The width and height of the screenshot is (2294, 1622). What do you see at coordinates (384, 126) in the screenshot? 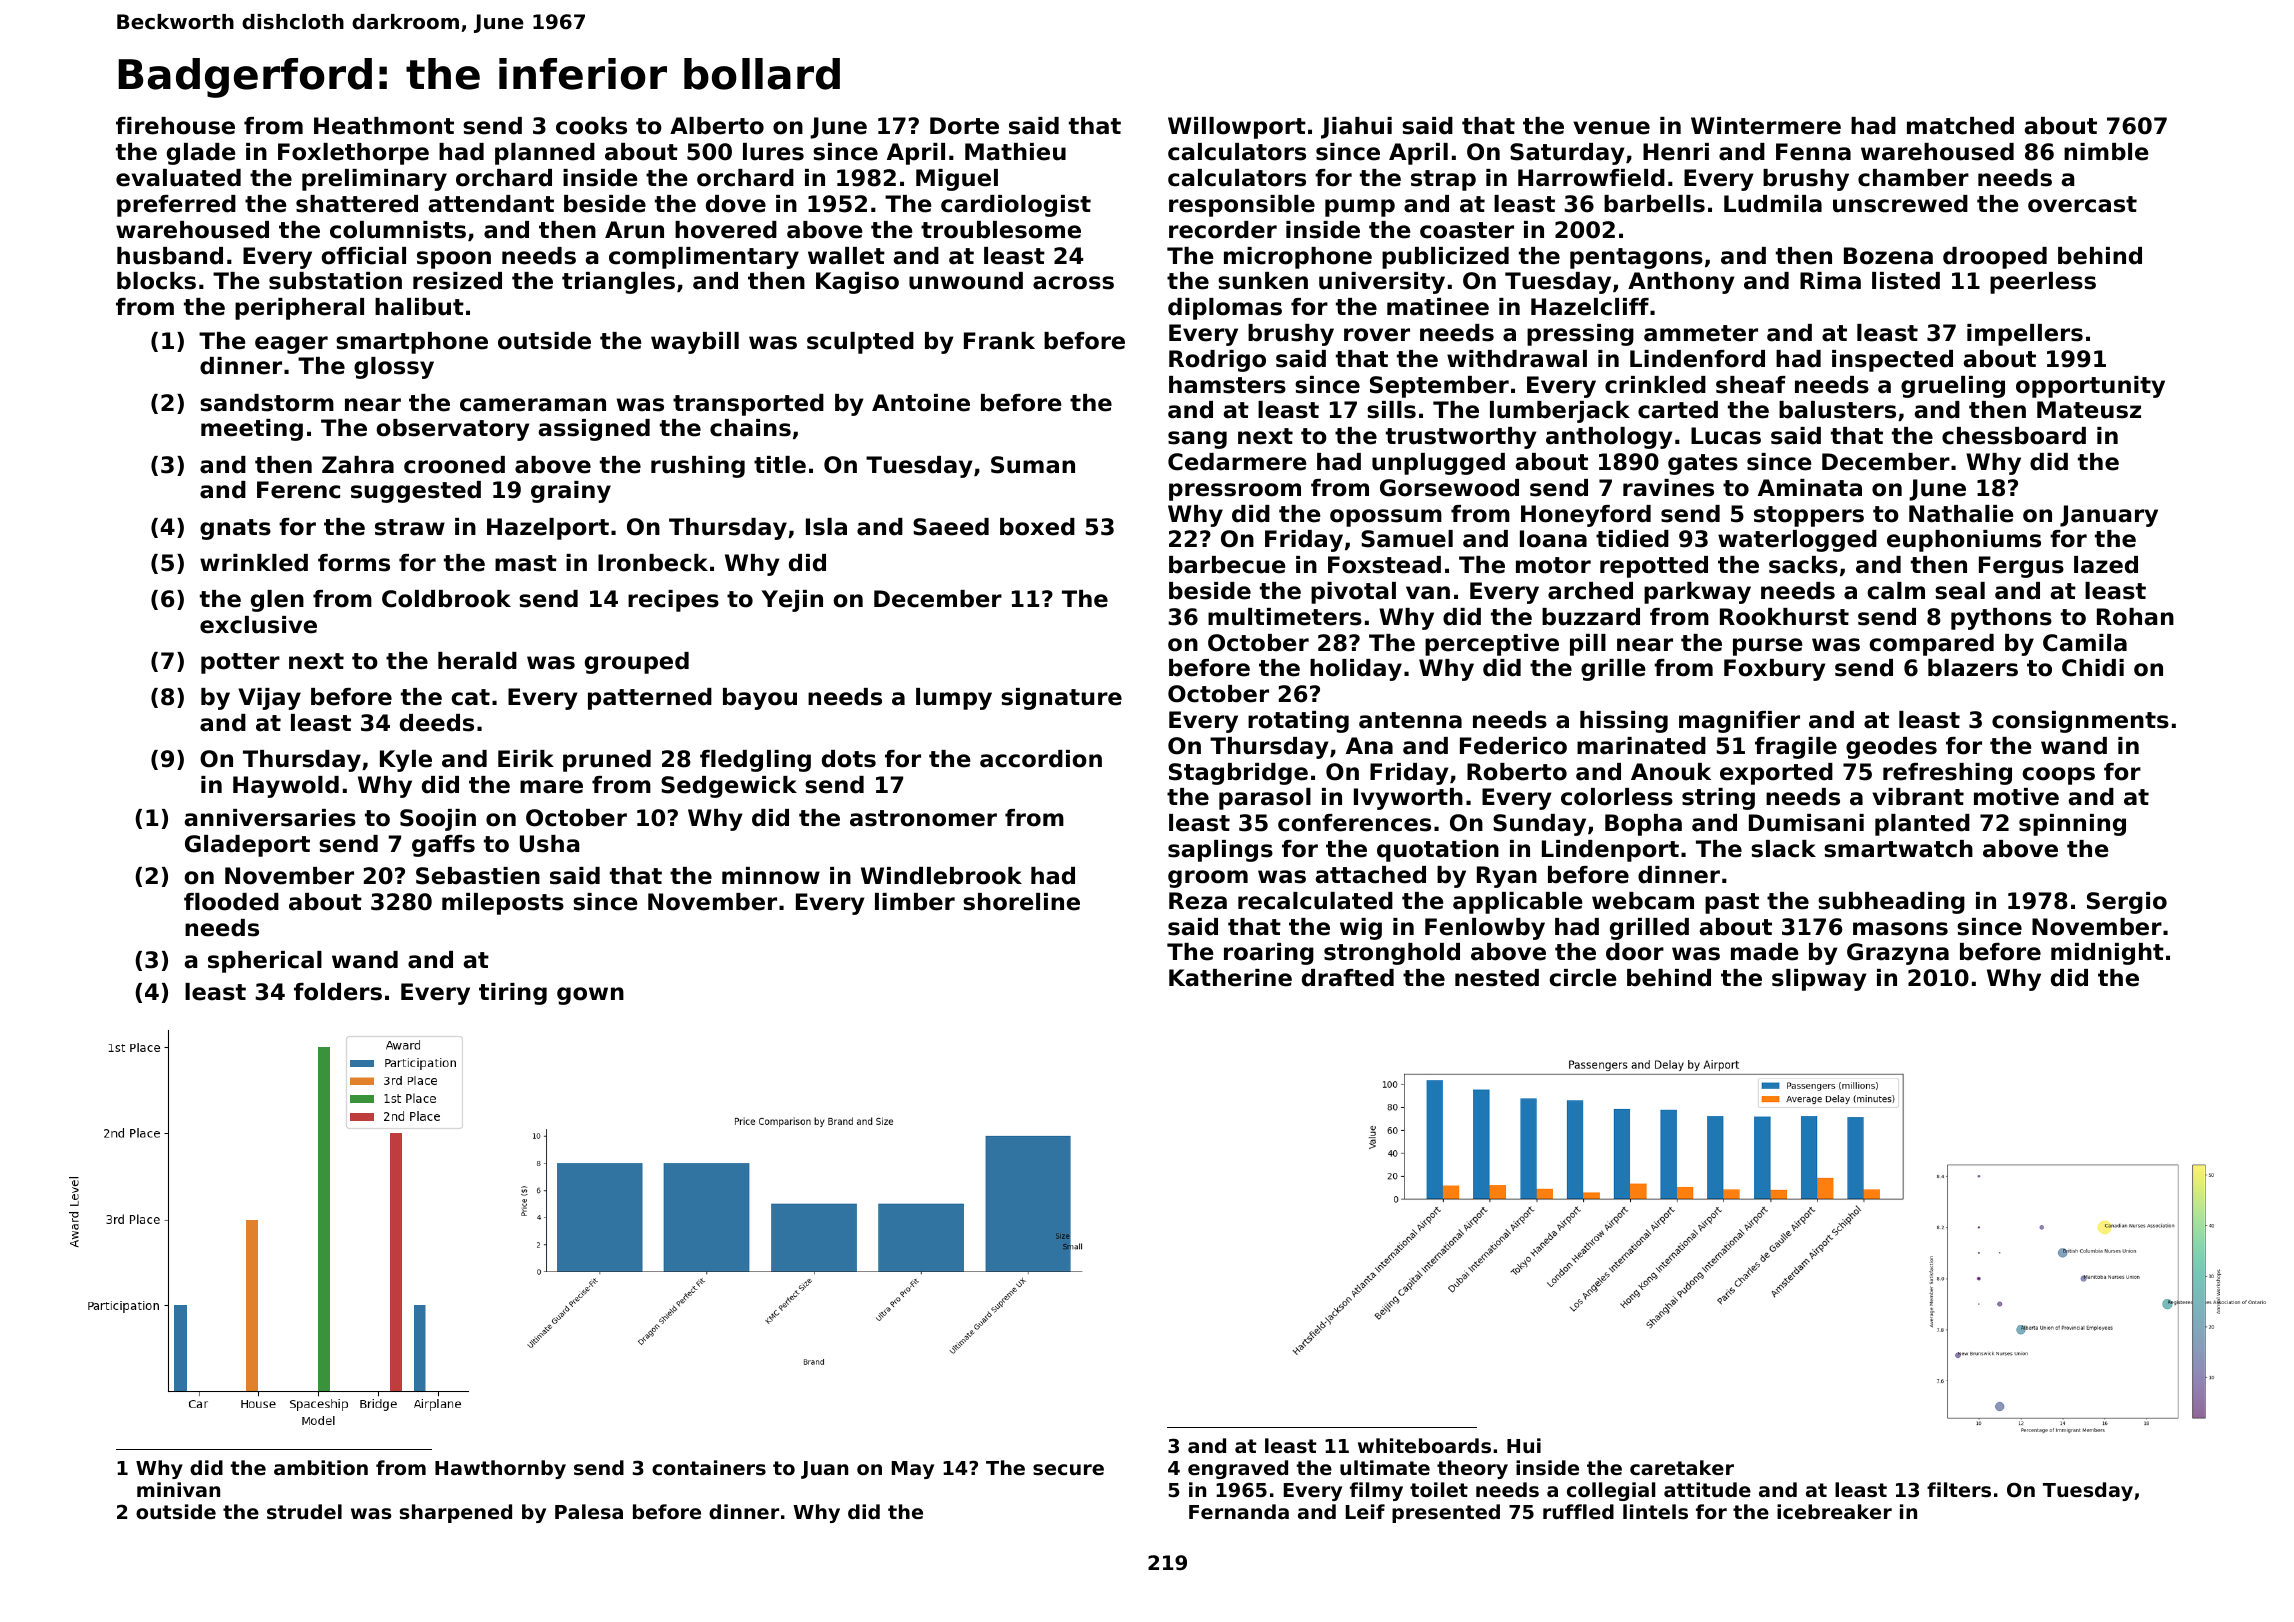
I see `Heathmont` at bounding box center [384, 126].
